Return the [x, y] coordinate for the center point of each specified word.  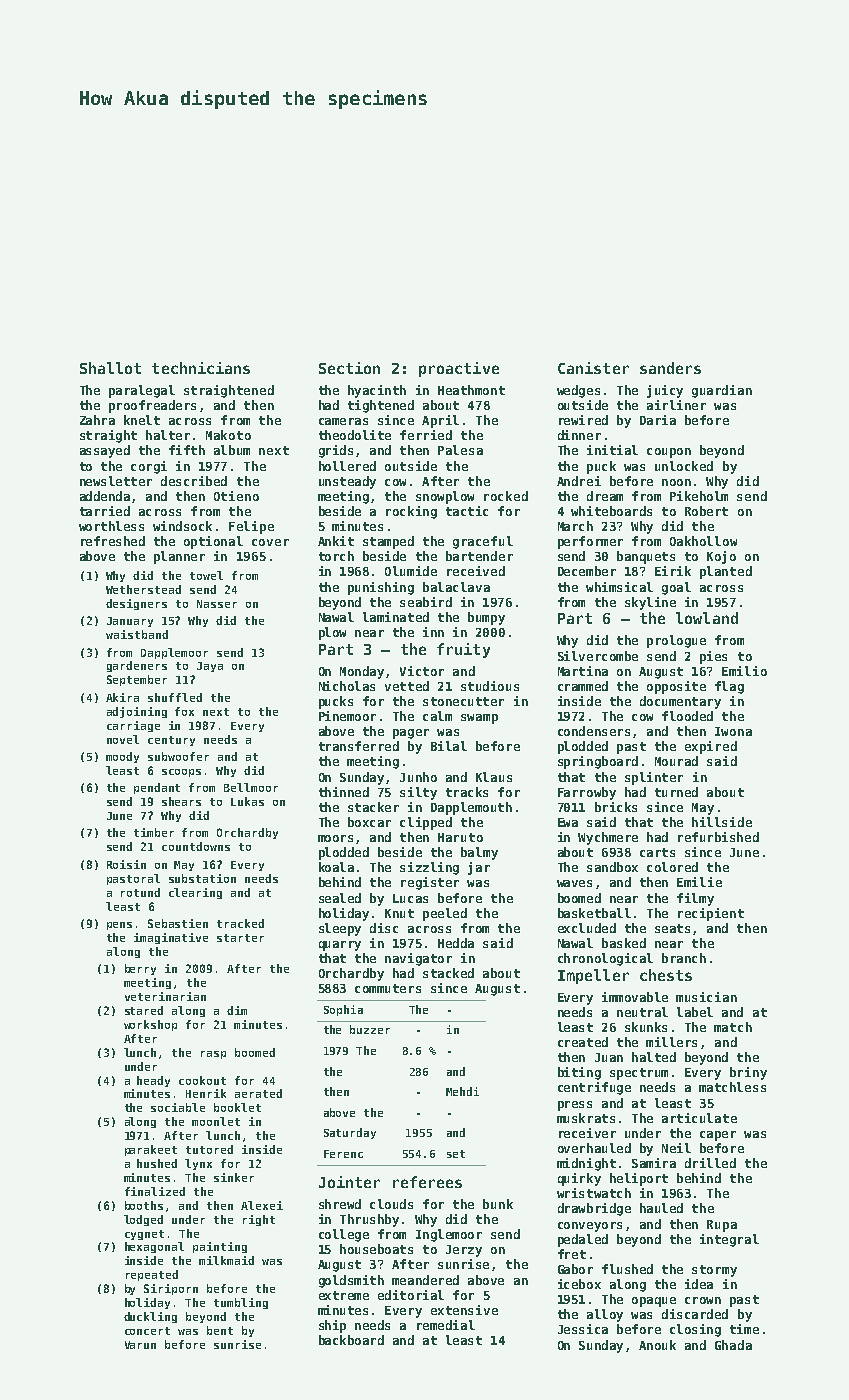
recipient [711, 914]
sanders [670, 368]
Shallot [110, 368]
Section [349, 368]
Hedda [456, 943]
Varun [140, 1345]
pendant [157, 788]
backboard [351, 1340]
